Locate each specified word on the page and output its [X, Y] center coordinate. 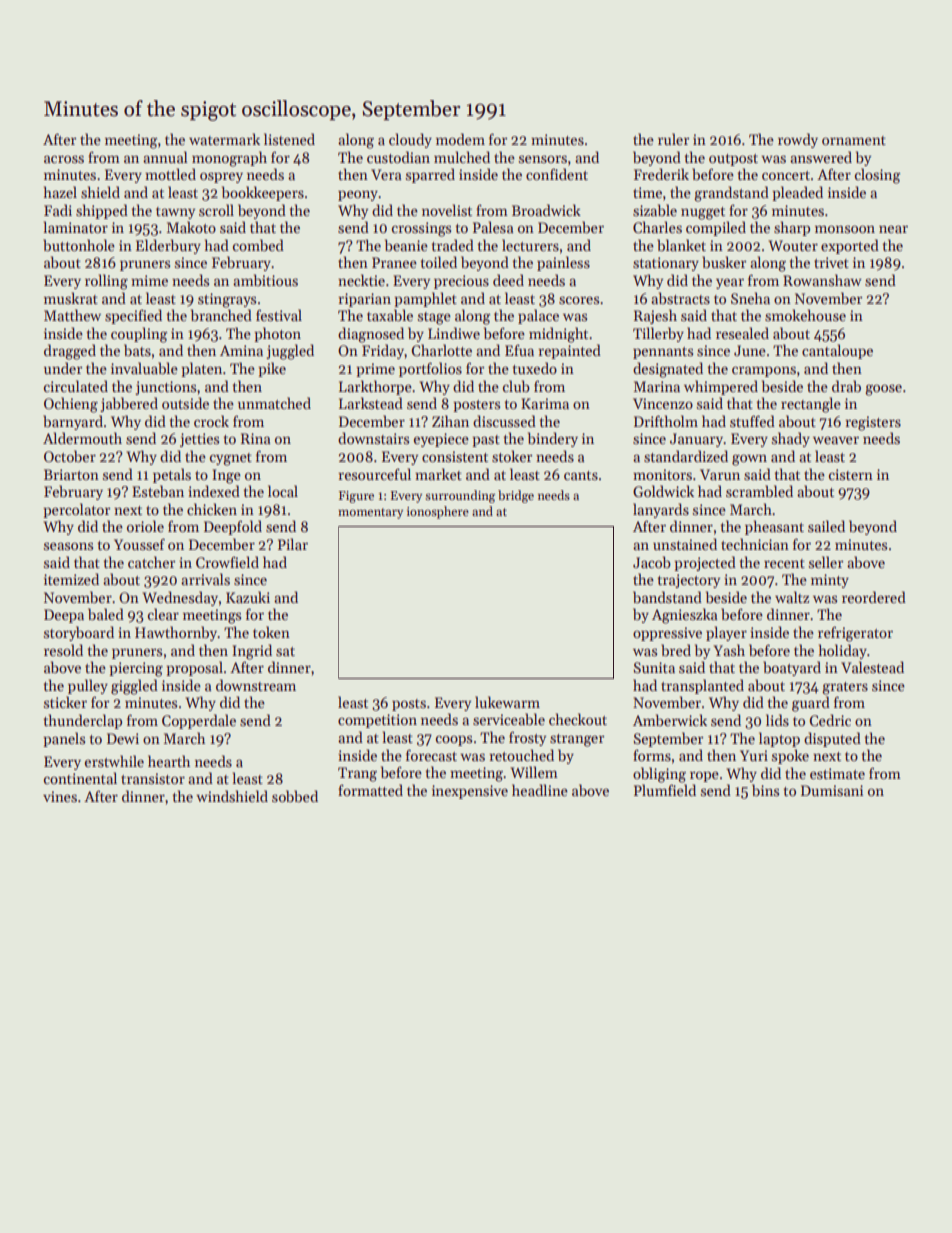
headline [540, 790]
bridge [516, 496]
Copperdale [199, 721]
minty [830, 581]
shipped [102, 211]
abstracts [680, 298]
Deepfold [233, 527]
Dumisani [832, 790]
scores [579, 300]
